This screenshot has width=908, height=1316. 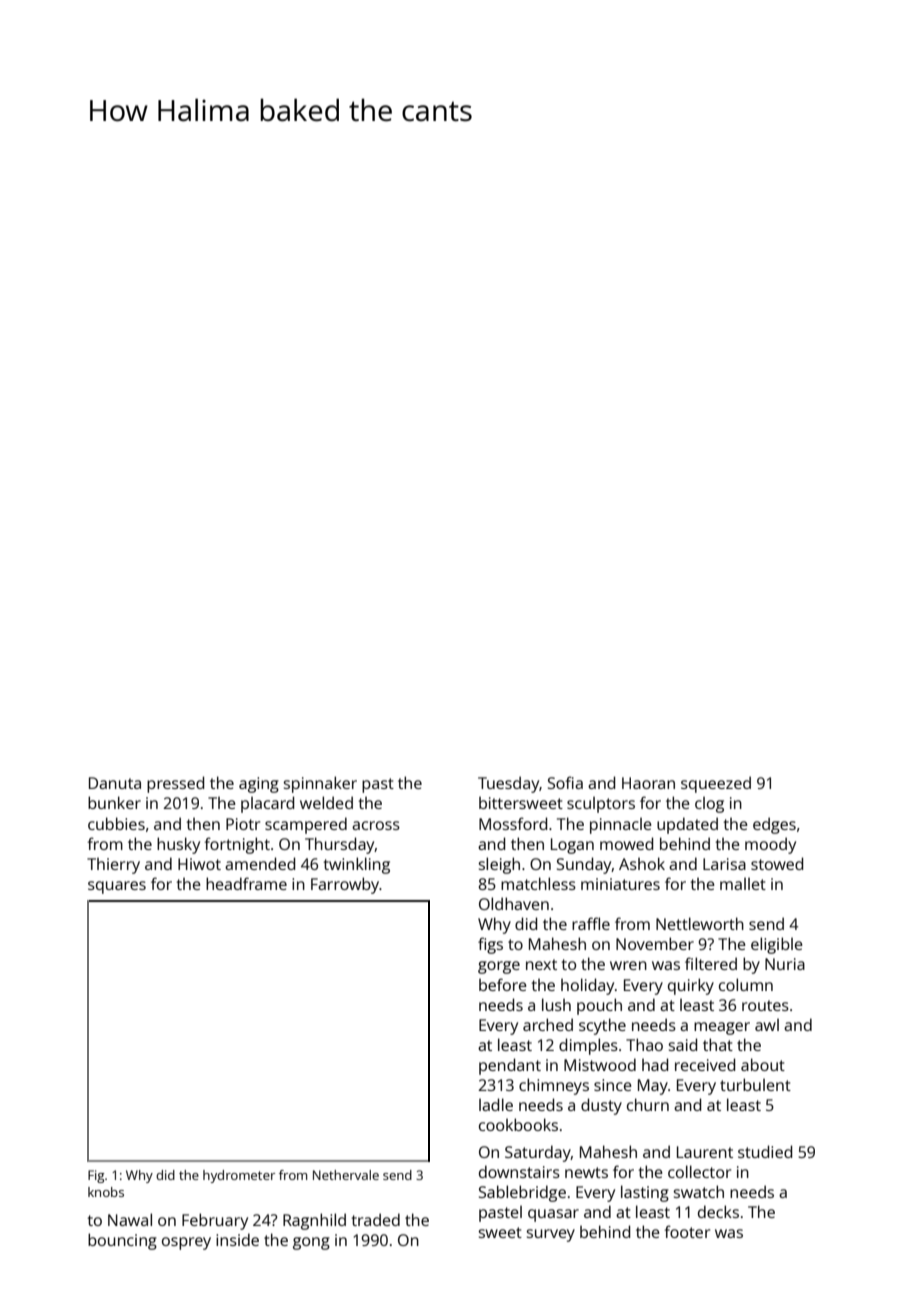 I want to click on pendant, so click(x=510, y=1066).
